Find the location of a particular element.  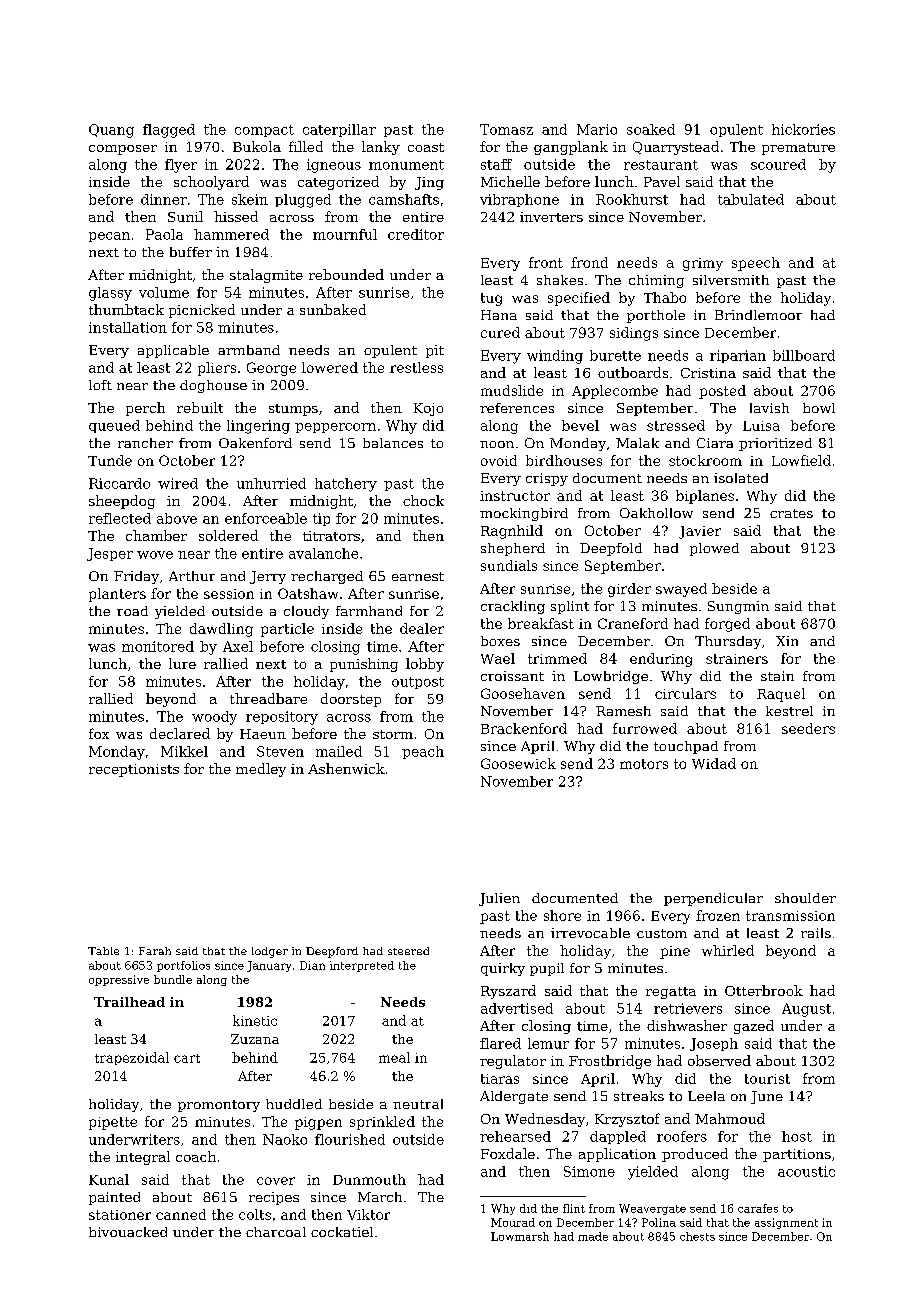

Quang is located at coordinates (111, 131).
